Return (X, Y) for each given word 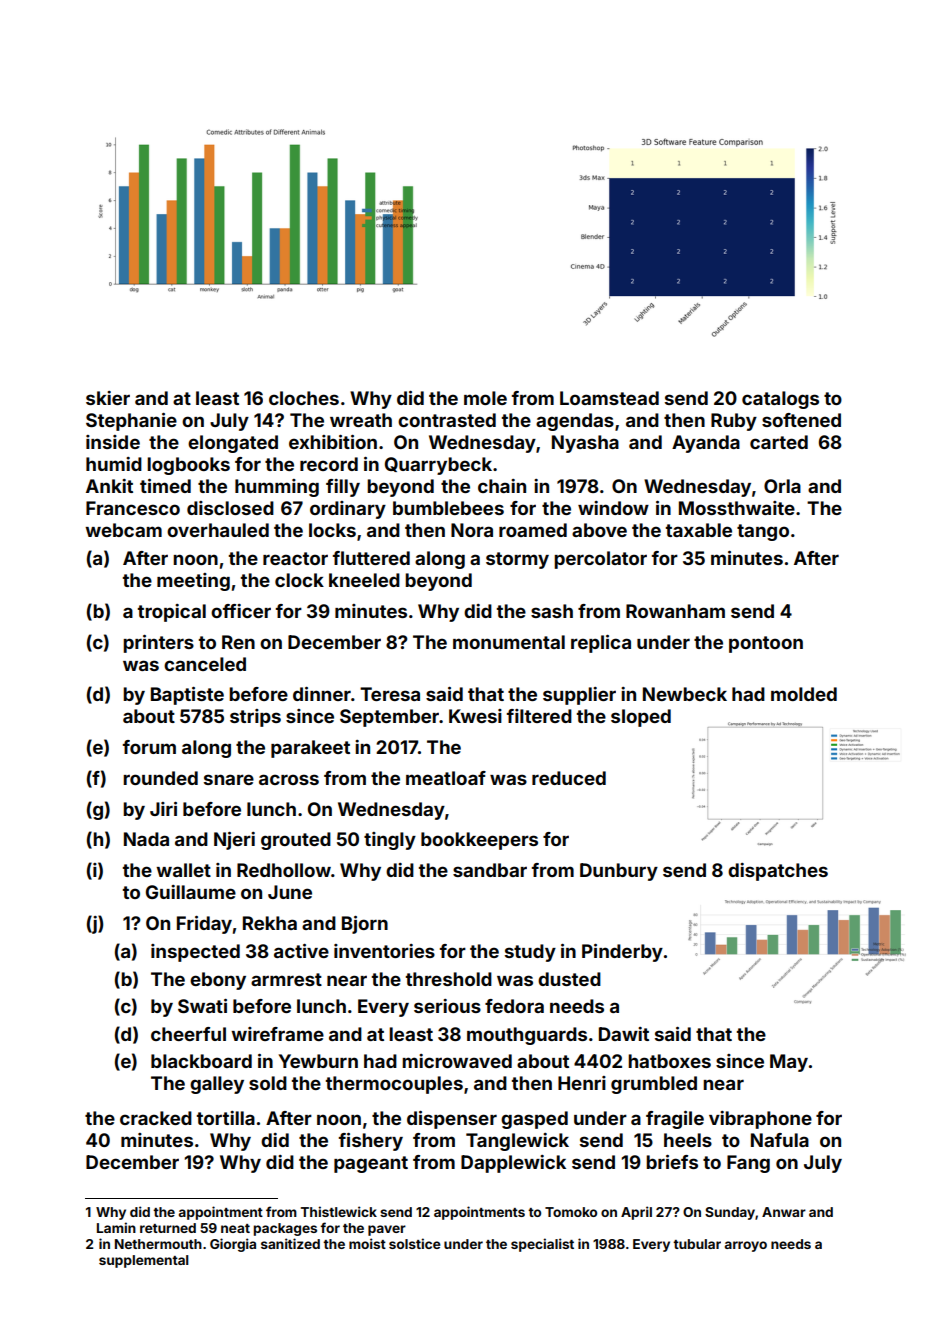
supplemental (144, 1261)
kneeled (364, 580)
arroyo (746, 1246)
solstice (415, 1243)
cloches (304, 398)
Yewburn (318, 1061)
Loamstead (609, 398)
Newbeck (685, 694)
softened (801, 420)
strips (255, 718)
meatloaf (446, 778)
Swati (202, 1006)
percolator (600, 560)
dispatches (778, 872)
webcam (123, 530)
